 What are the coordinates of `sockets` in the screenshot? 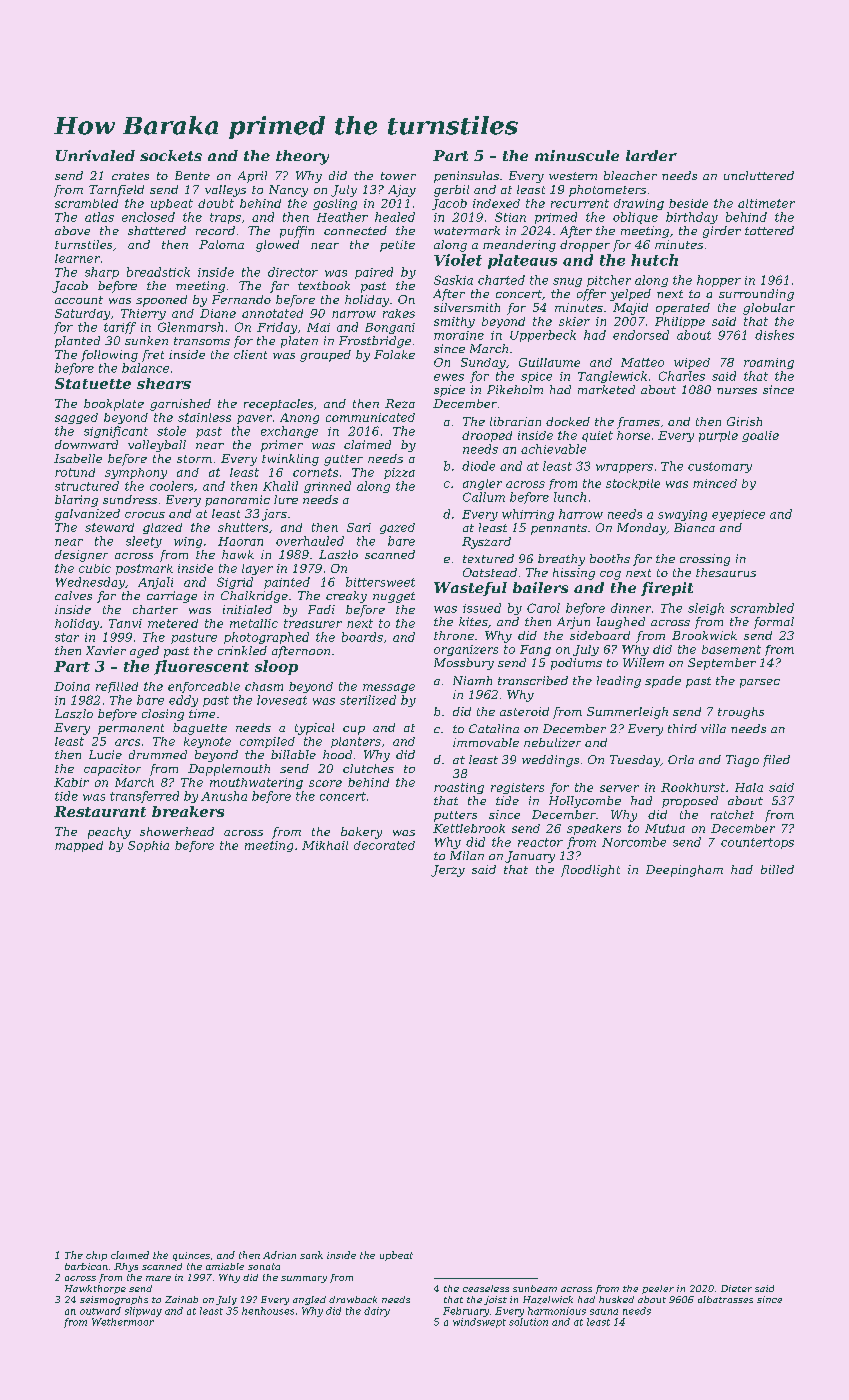 It's located at (171, 155).
